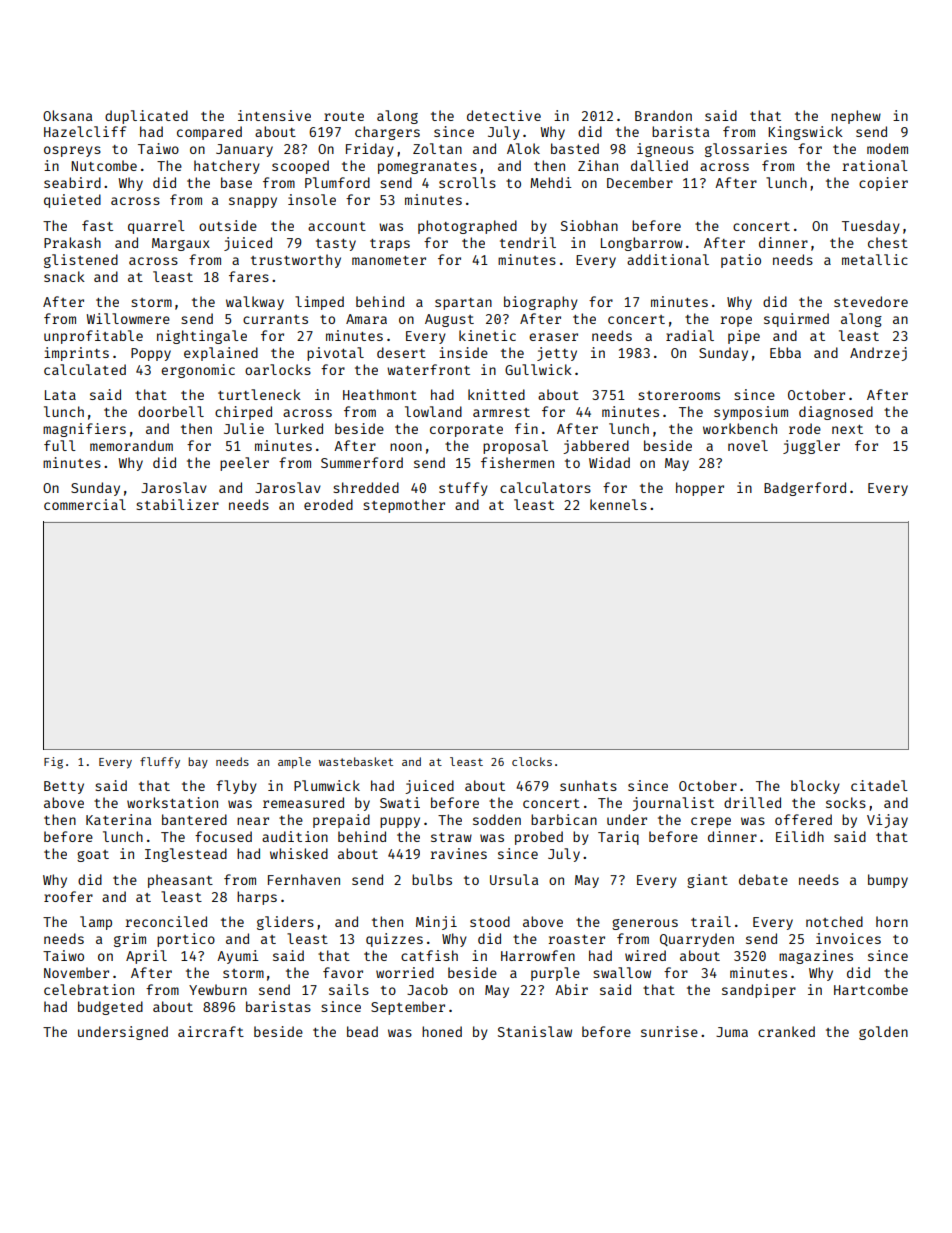 The height and width of the screenshot is (1233, 952). I want to click on stabilizer, so click(177, 504).
